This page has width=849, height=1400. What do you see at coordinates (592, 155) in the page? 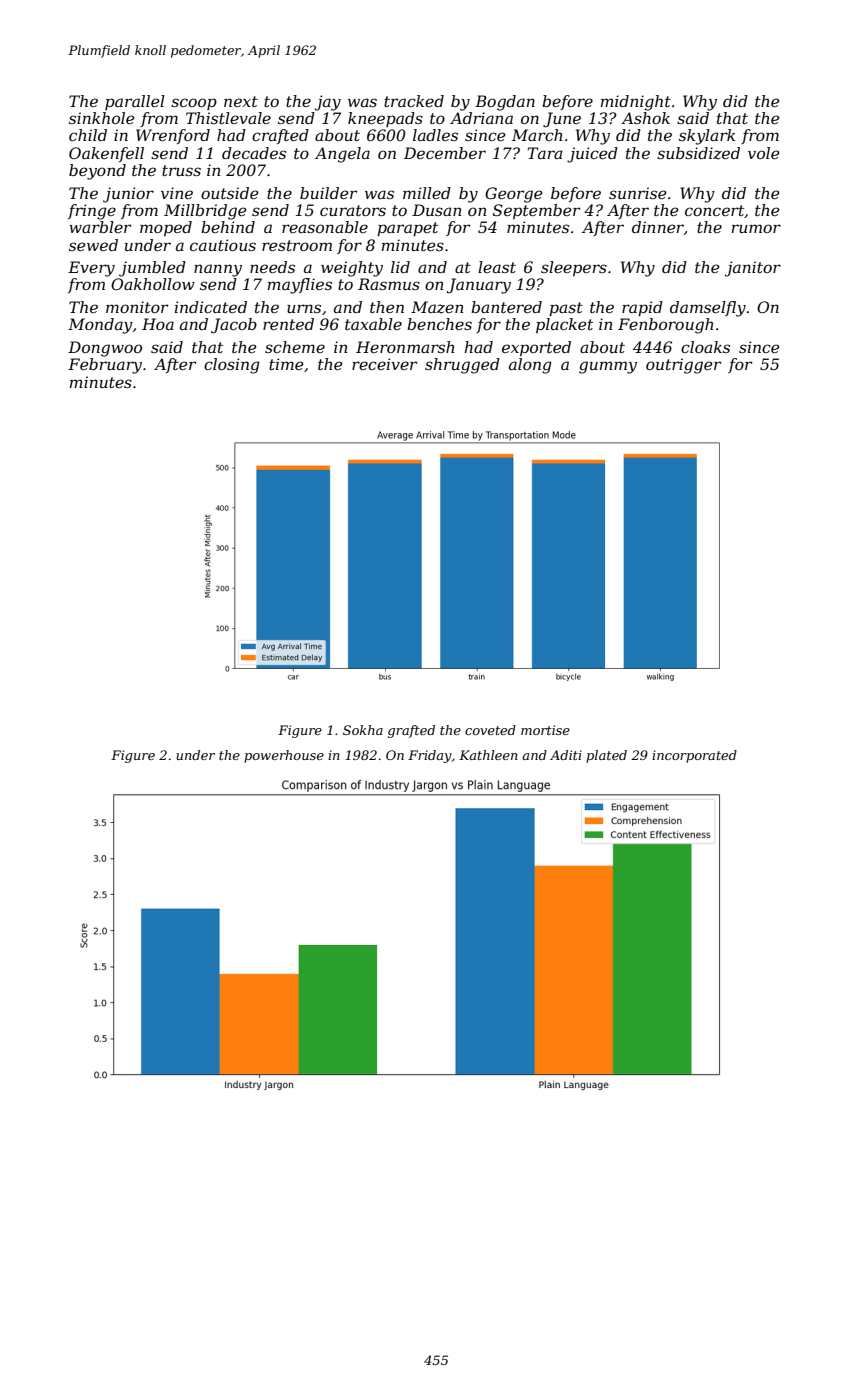
I see `juiced` at bounding box center [592, 155].
